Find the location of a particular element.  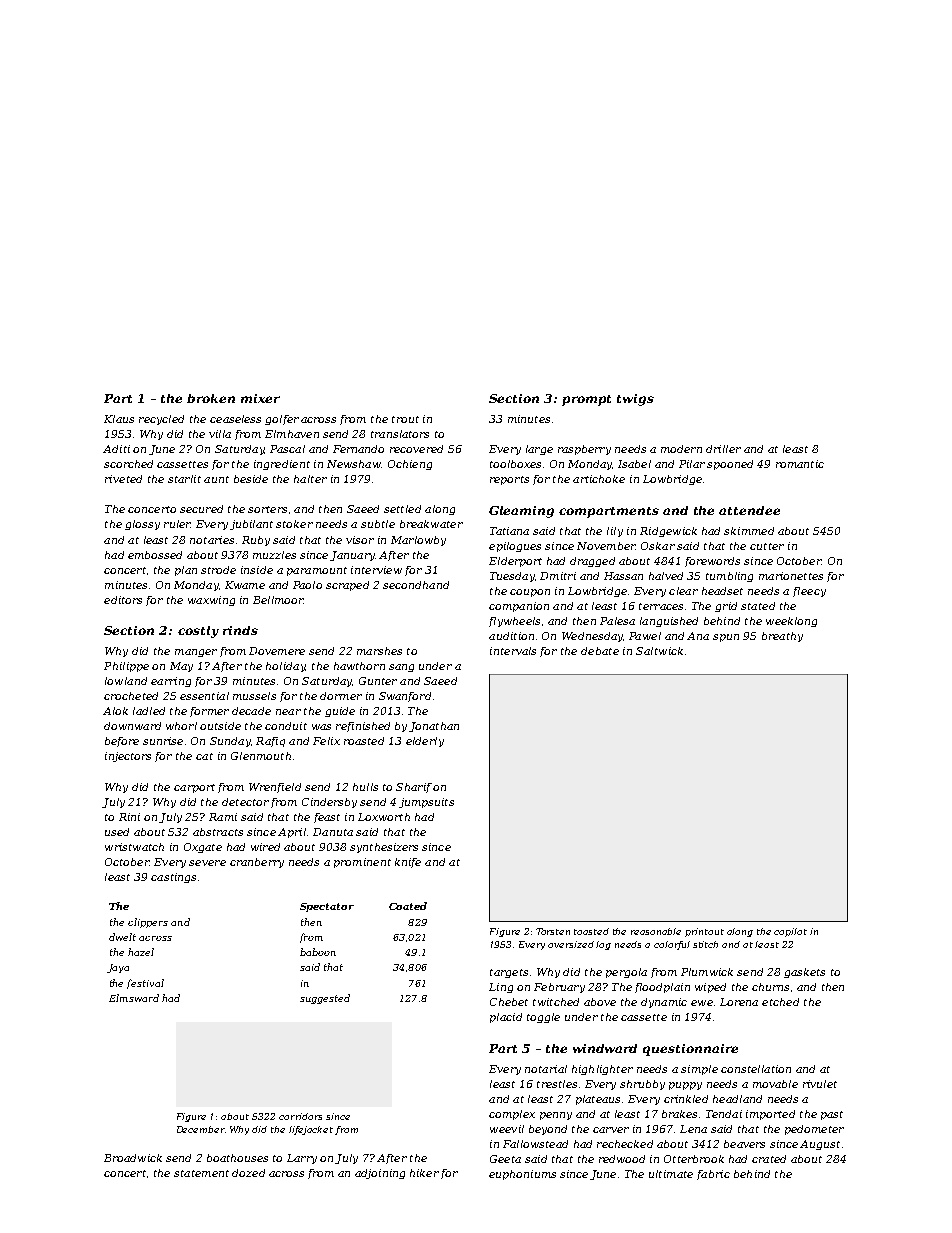

carport is located at coordinates (194, 788).
